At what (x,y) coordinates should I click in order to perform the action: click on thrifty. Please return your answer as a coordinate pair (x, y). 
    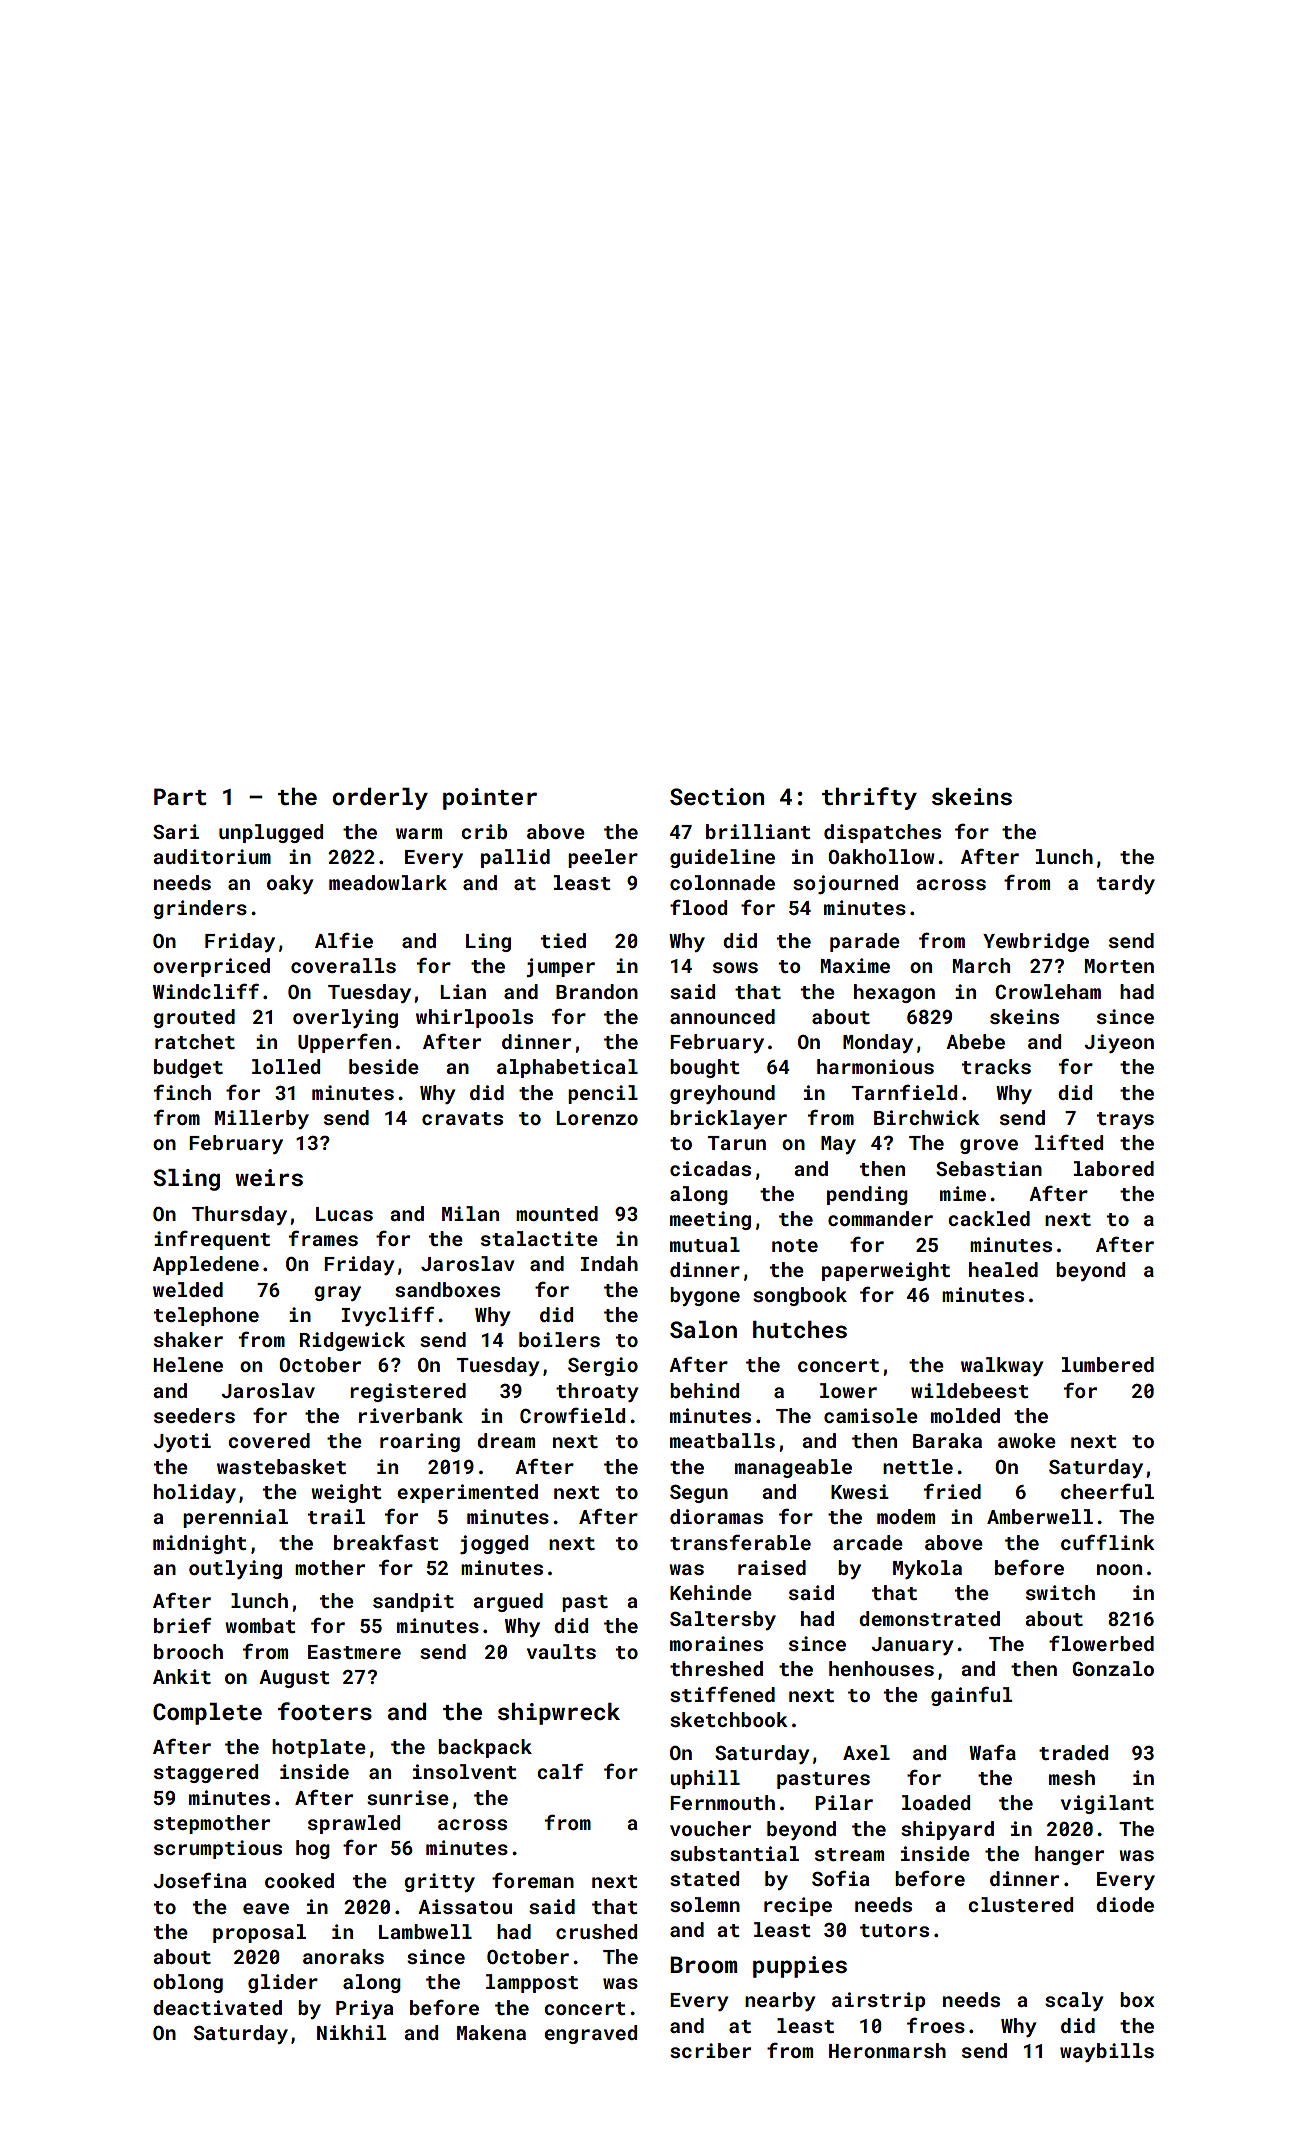
    Looking at the image, I should click on (869, 798).
